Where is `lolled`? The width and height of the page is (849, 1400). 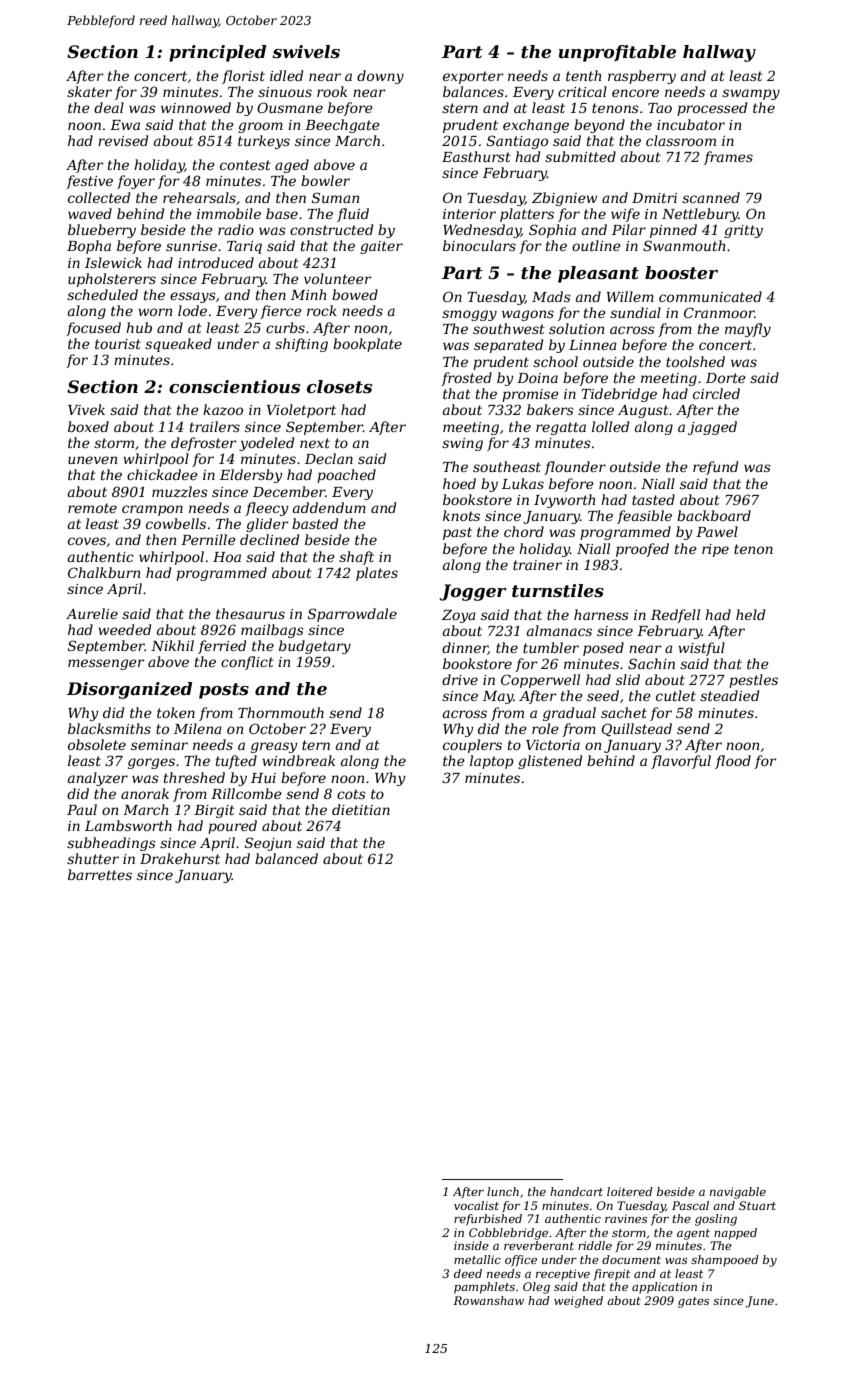 lolled is located at coordinates (610, 426).
